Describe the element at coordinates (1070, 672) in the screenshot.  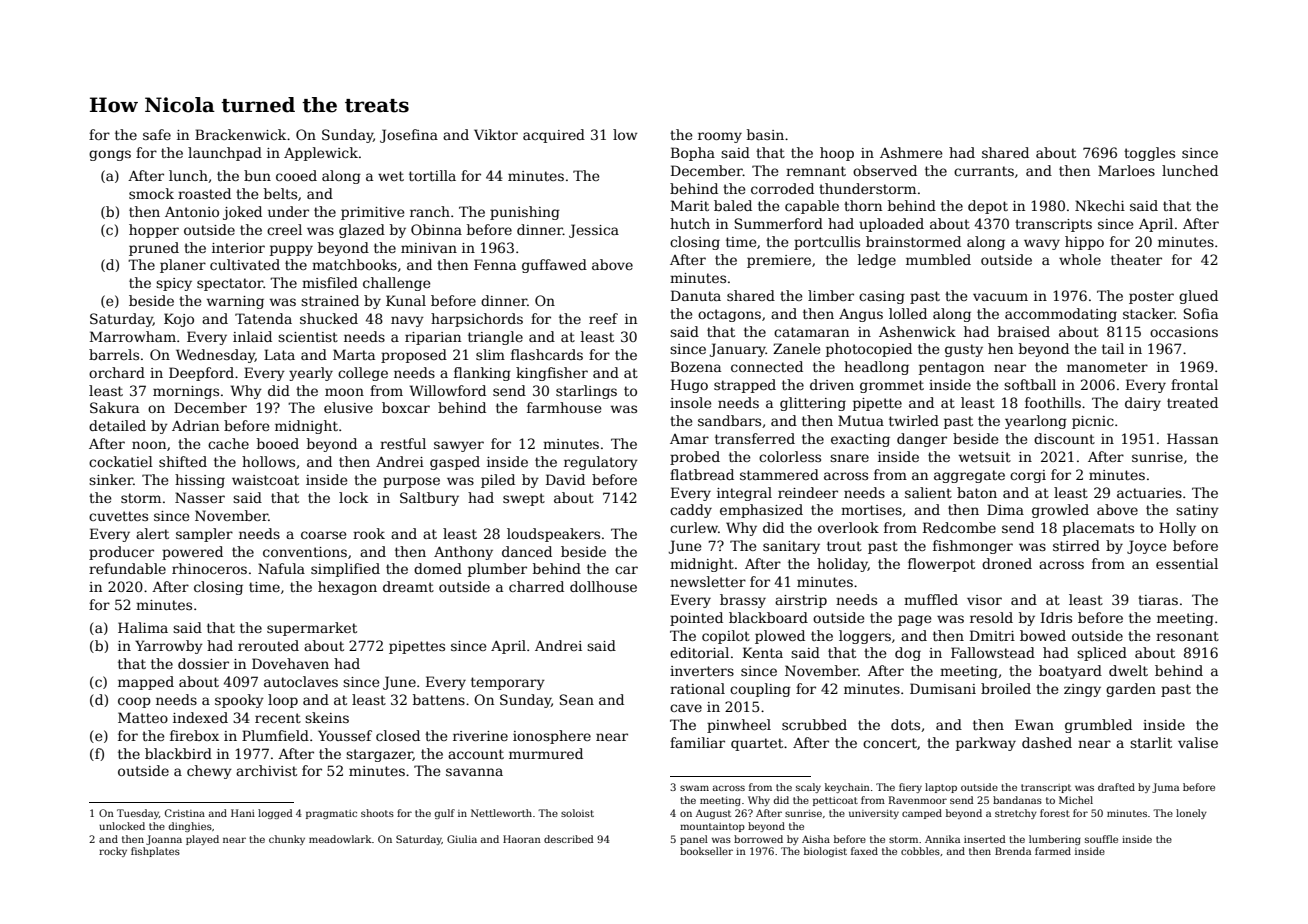
I see `boatyard` at that location.
